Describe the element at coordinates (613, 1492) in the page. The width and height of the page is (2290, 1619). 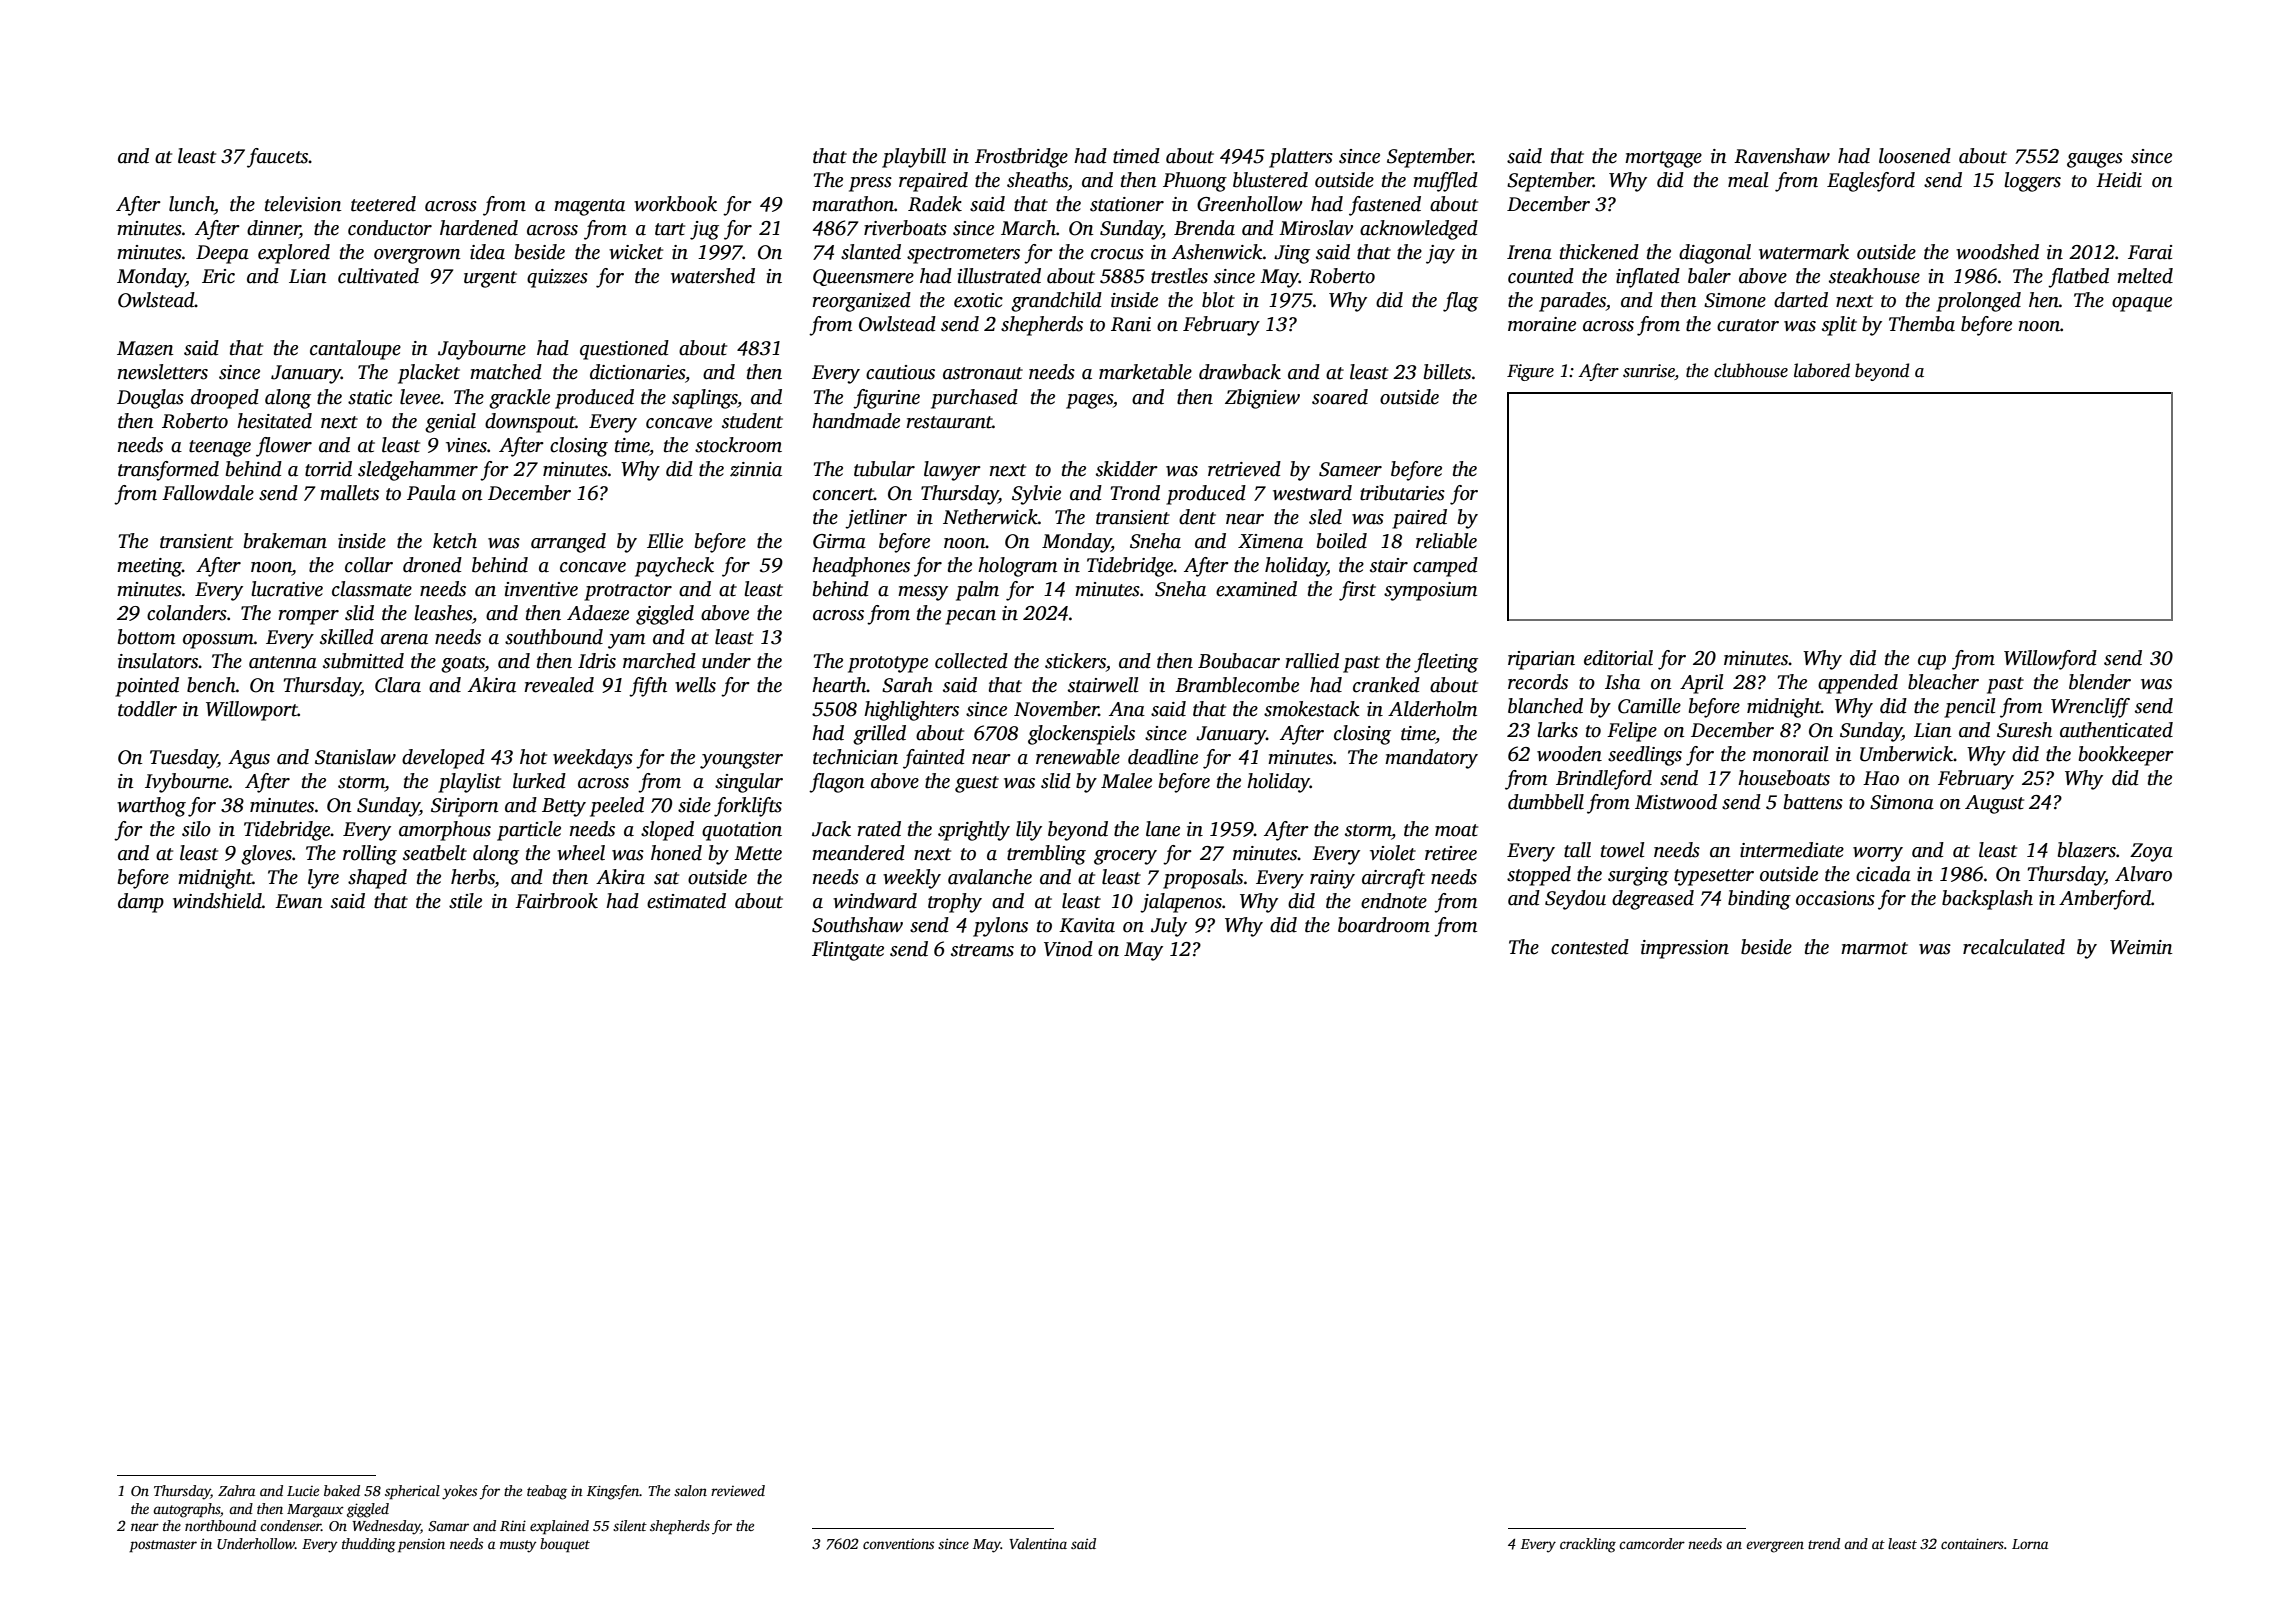
I see `Kingsfen` at that location.
